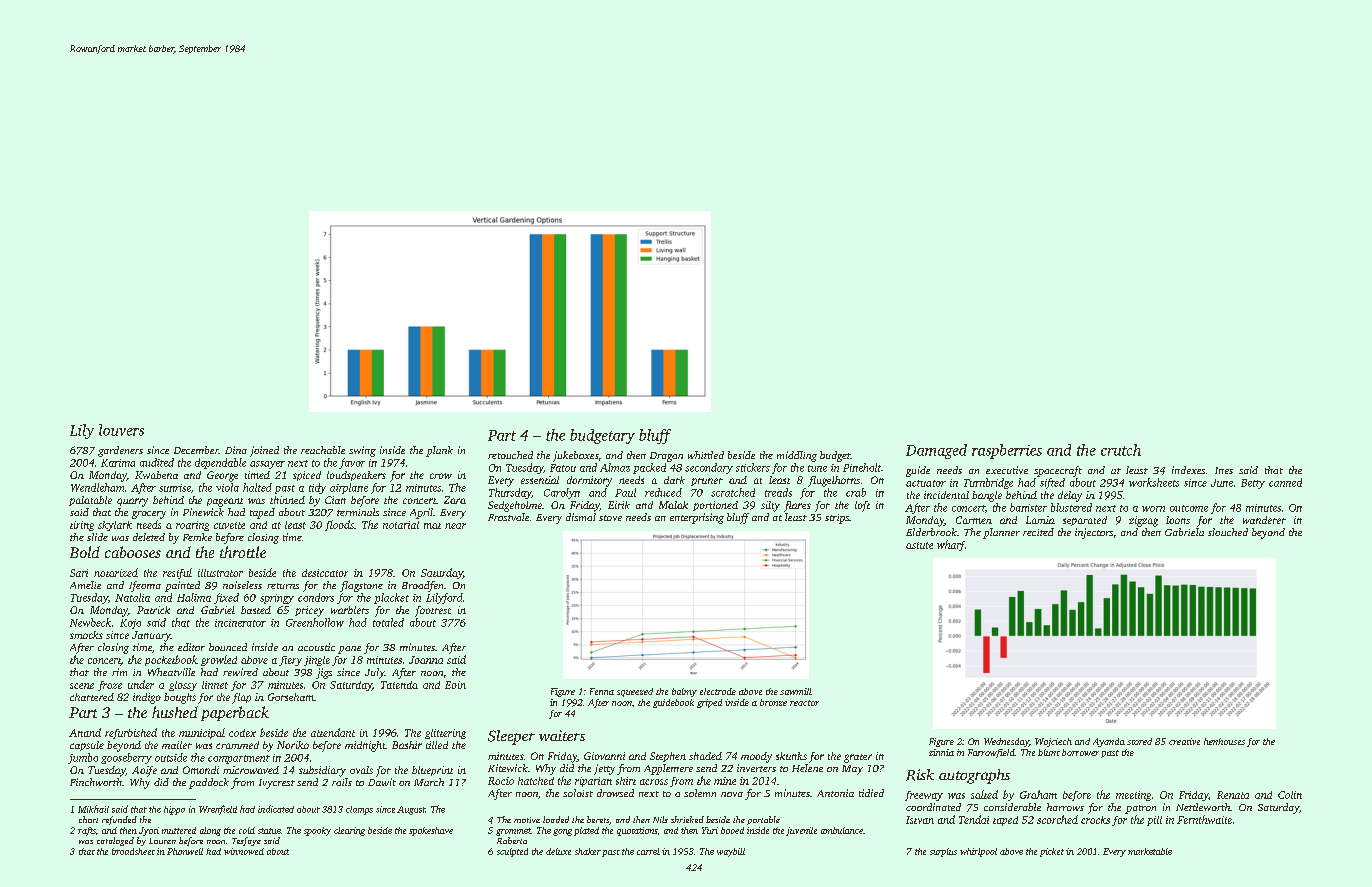 The height and width of the document is (887, 1372). What do you see at coordinates (335, 500) in the document?
I see `Cian` at bounding box center [335, 500].
